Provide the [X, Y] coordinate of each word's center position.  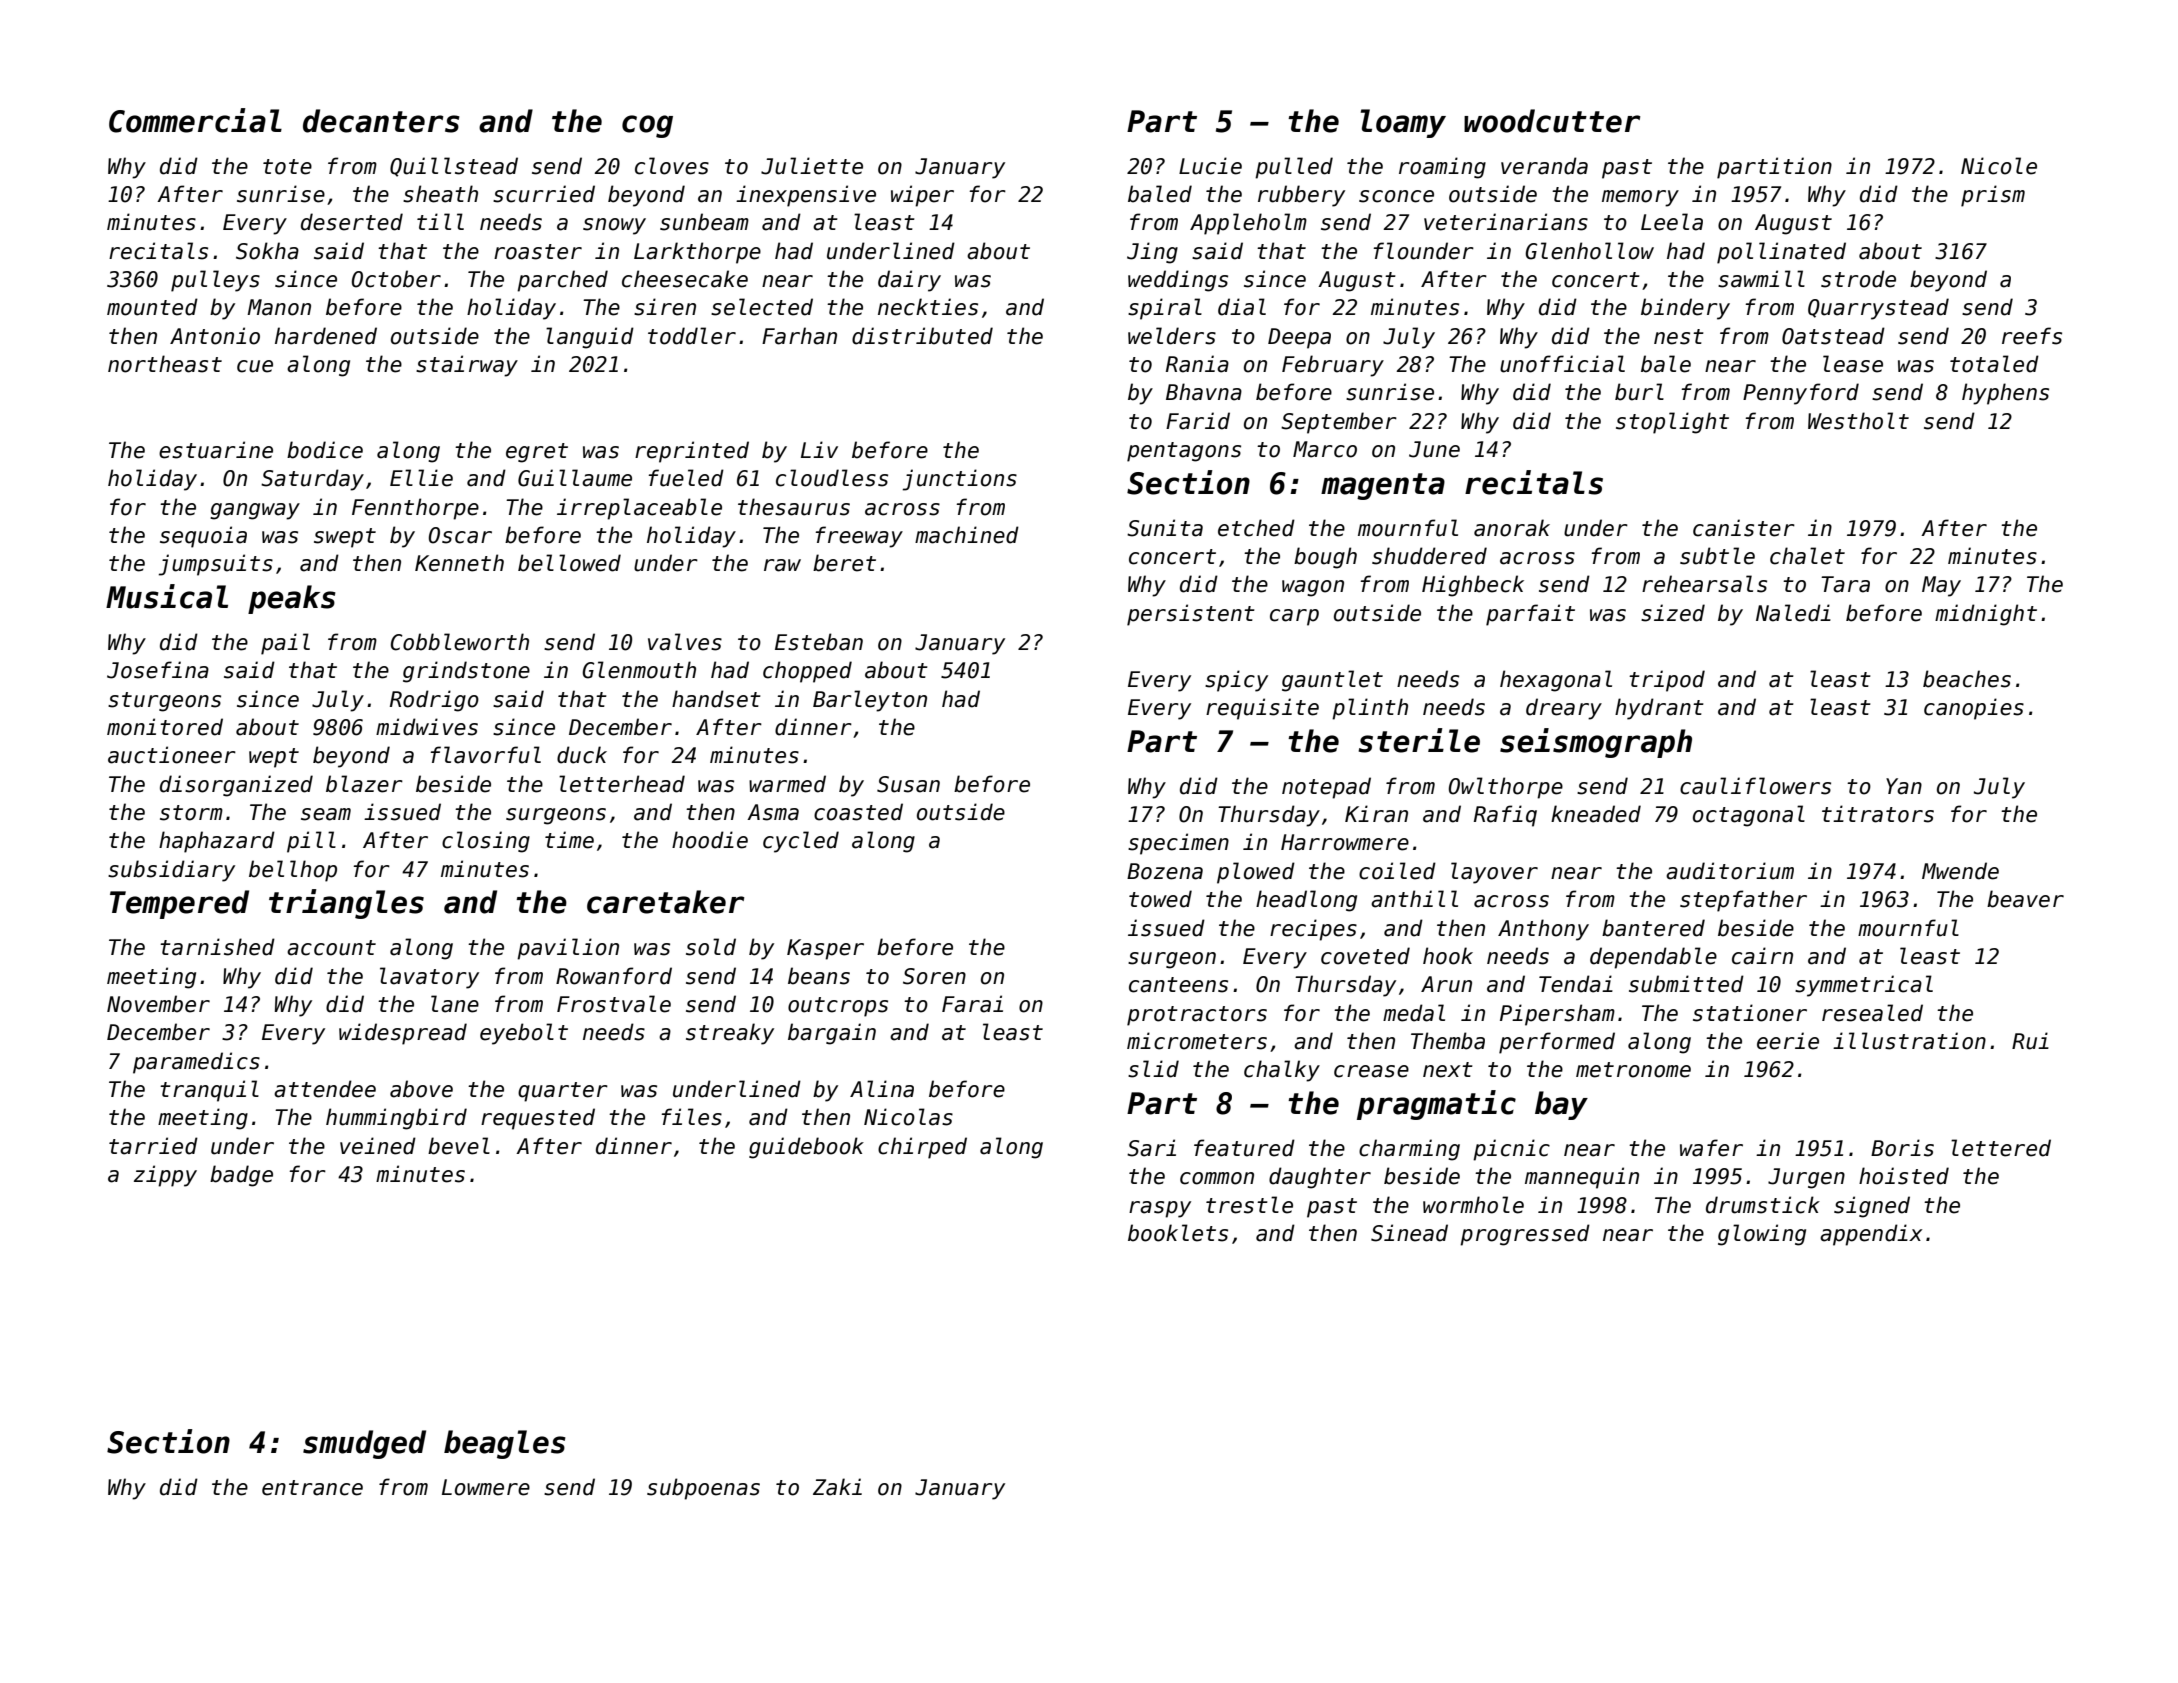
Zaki [837, 1487]
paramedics [196, 1063]
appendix [1871, 1235]
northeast [165, 364]
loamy [1403, 123]
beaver [2025, 899]
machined [967, 535]
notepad [1326, 788]
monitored [165, 727]
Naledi [1793, 613]
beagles [505, 1444]
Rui [2030, 1041]
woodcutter [1552, 121]
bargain [832, 1034]
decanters [381, 121]
